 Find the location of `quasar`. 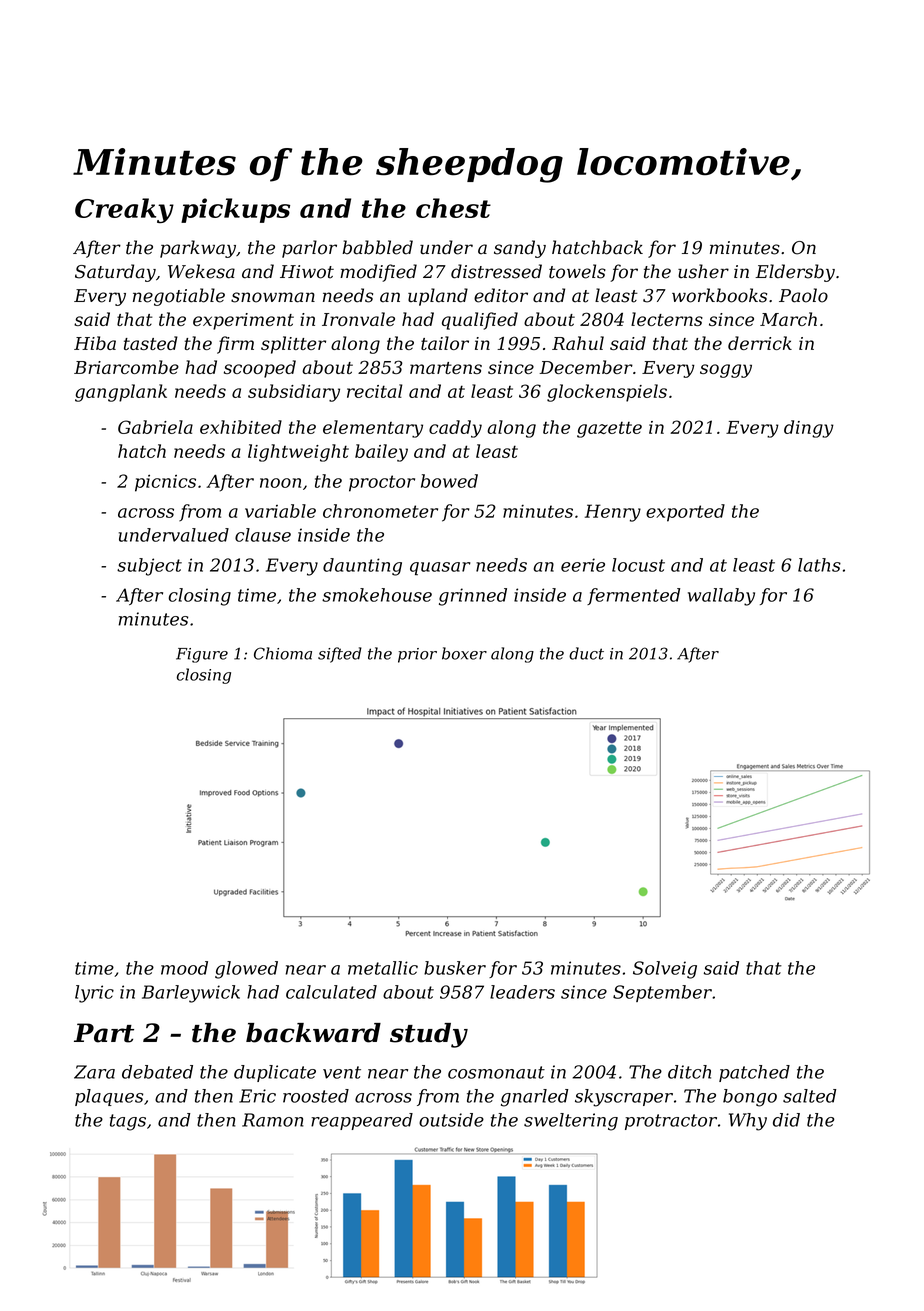

quasar is located at coordinates (440, 568).
